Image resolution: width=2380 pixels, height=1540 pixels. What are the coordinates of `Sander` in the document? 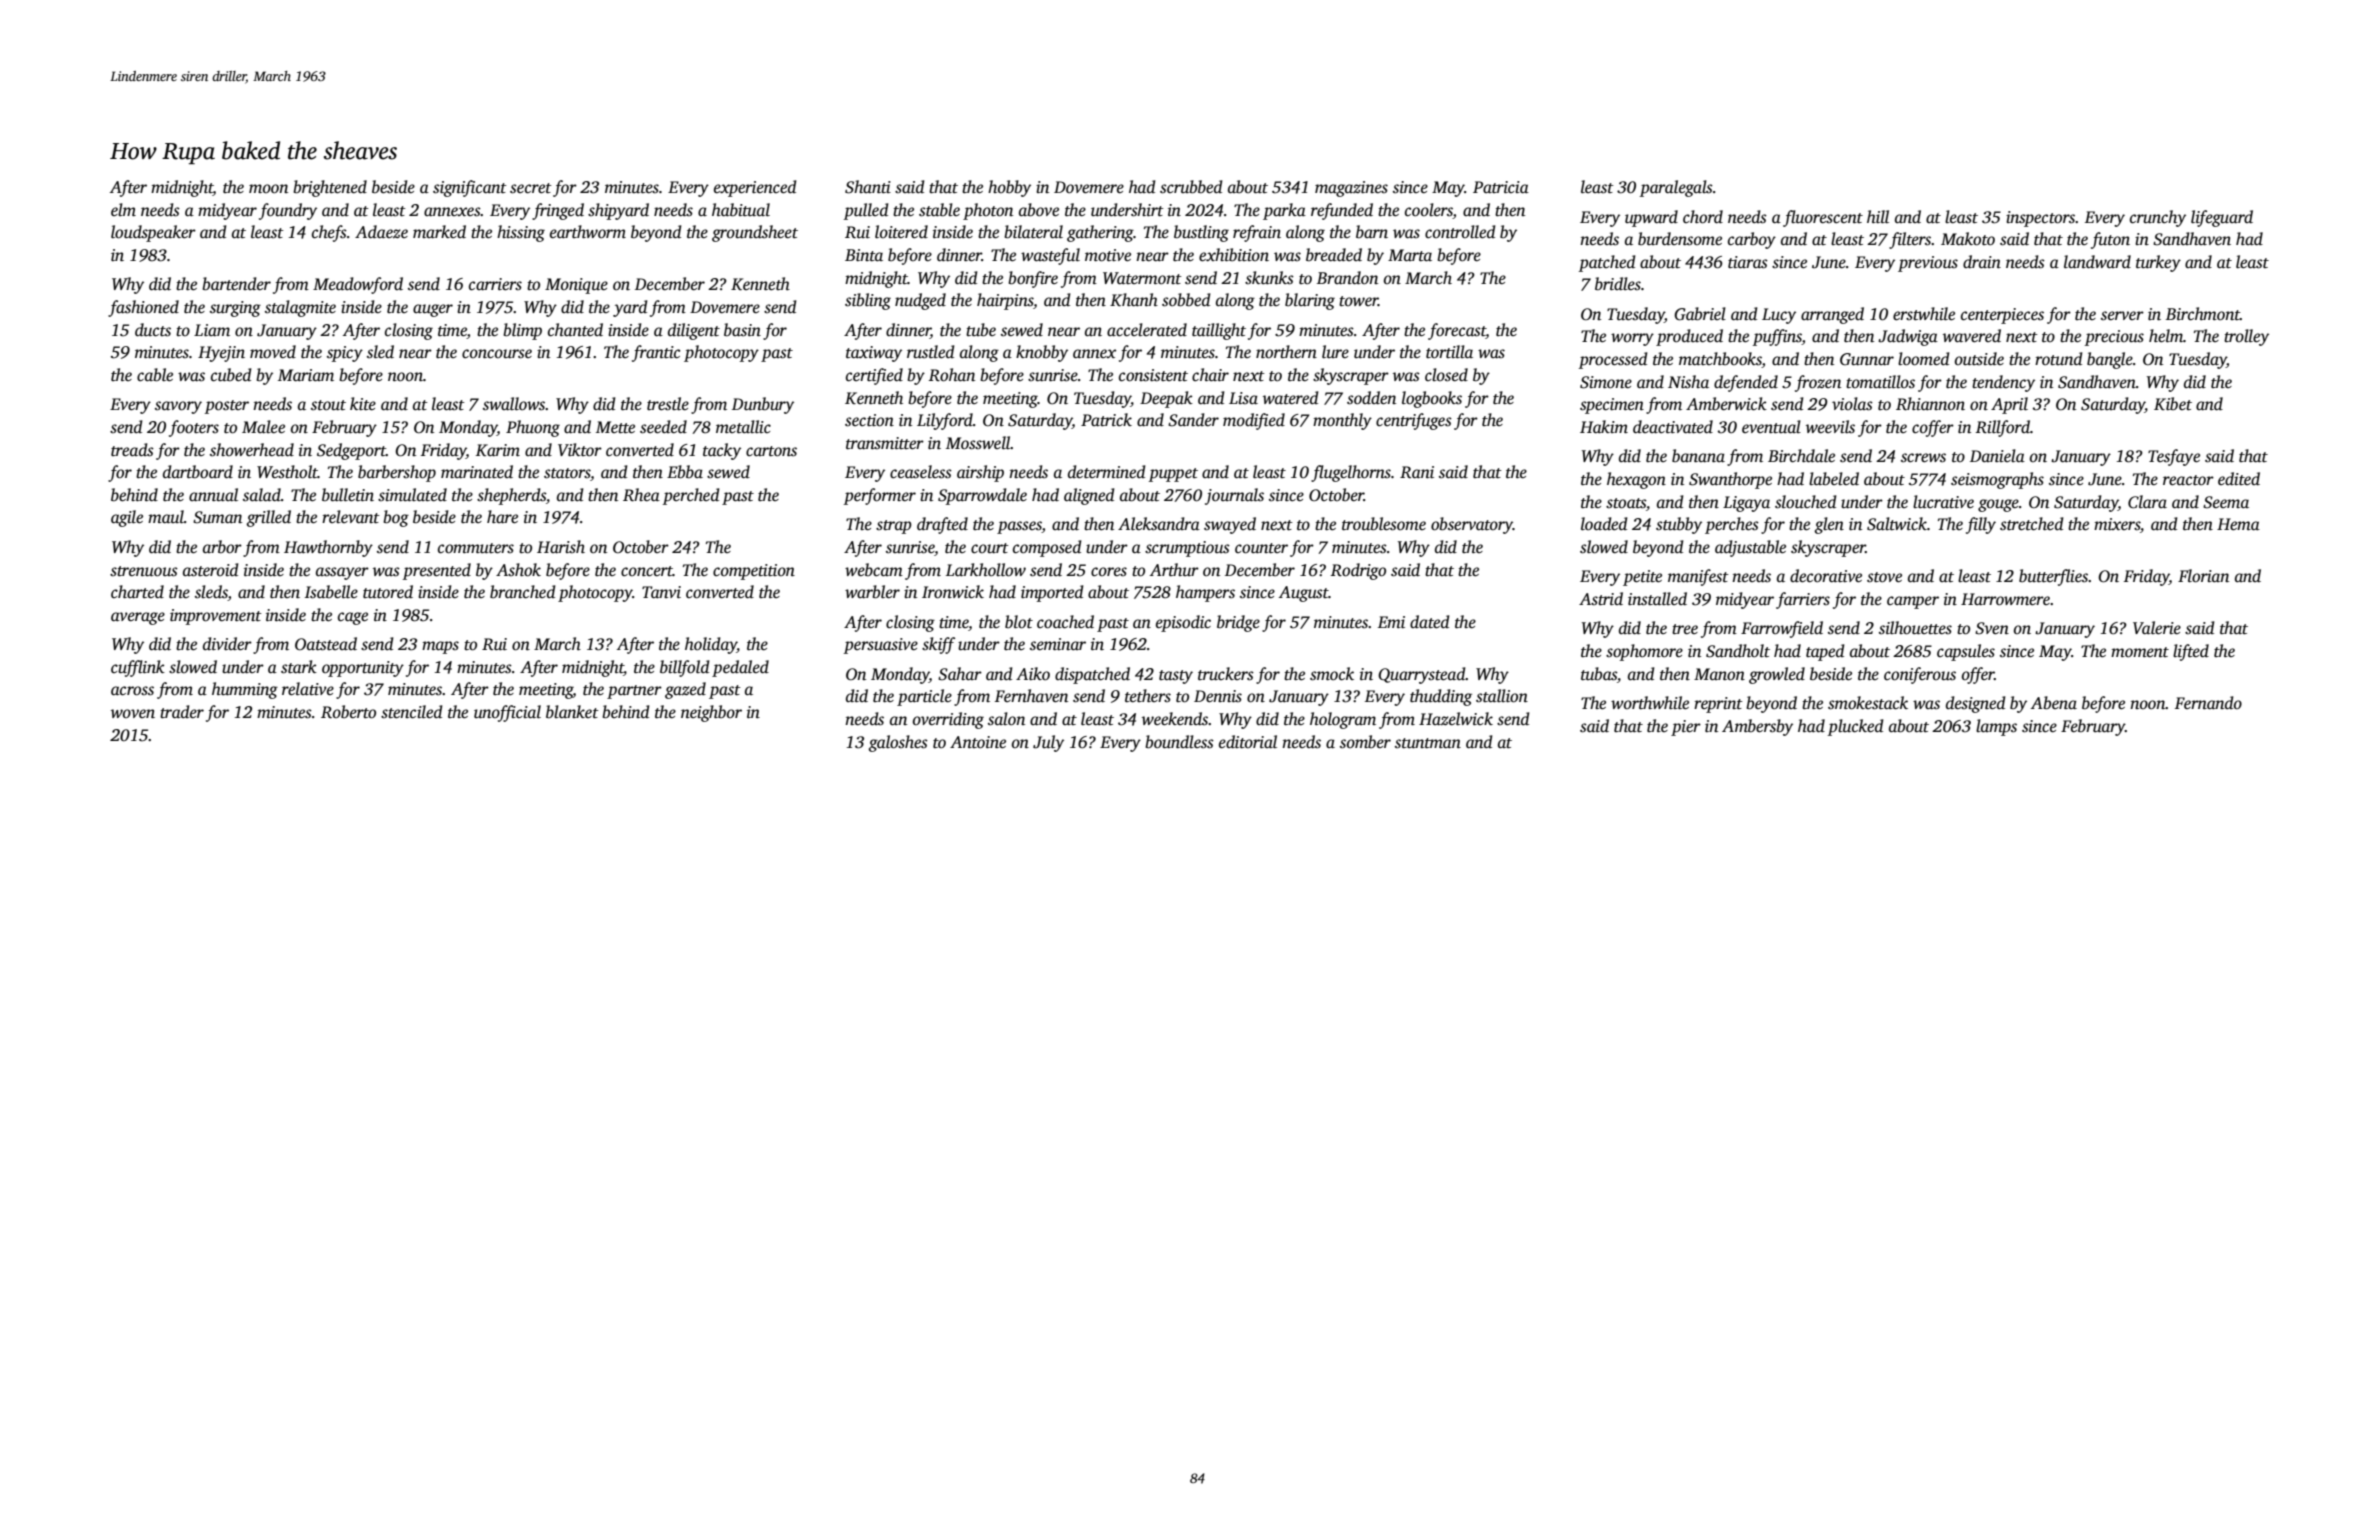 It's located at (1193, 420).
